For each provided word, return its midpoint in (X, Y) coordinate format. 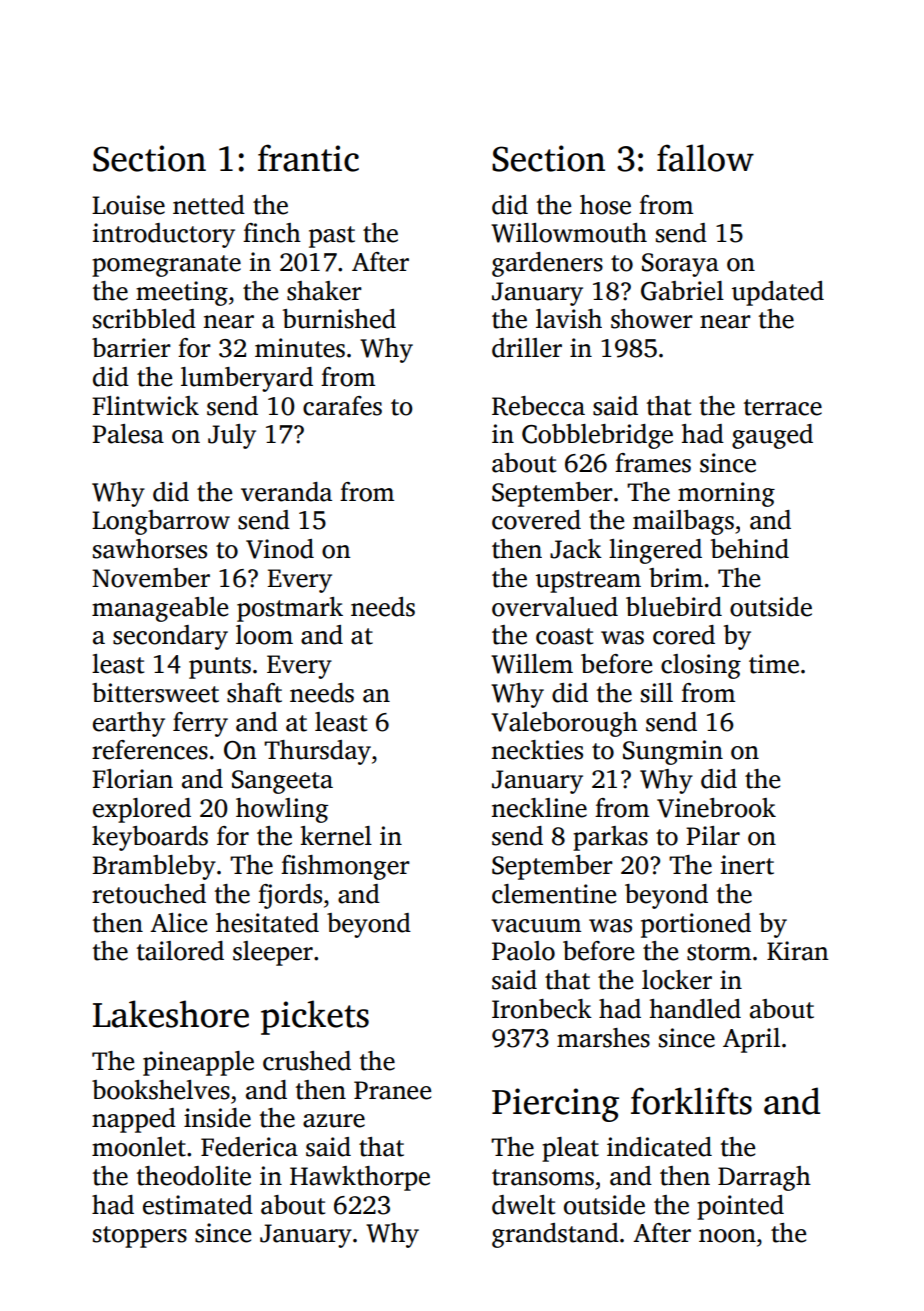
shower (652, 319)
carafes (342, 406)
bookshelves (161, 1090)
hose (605, 205)
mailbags (683, 522)
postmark (290, 609)
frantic (308, 158)
